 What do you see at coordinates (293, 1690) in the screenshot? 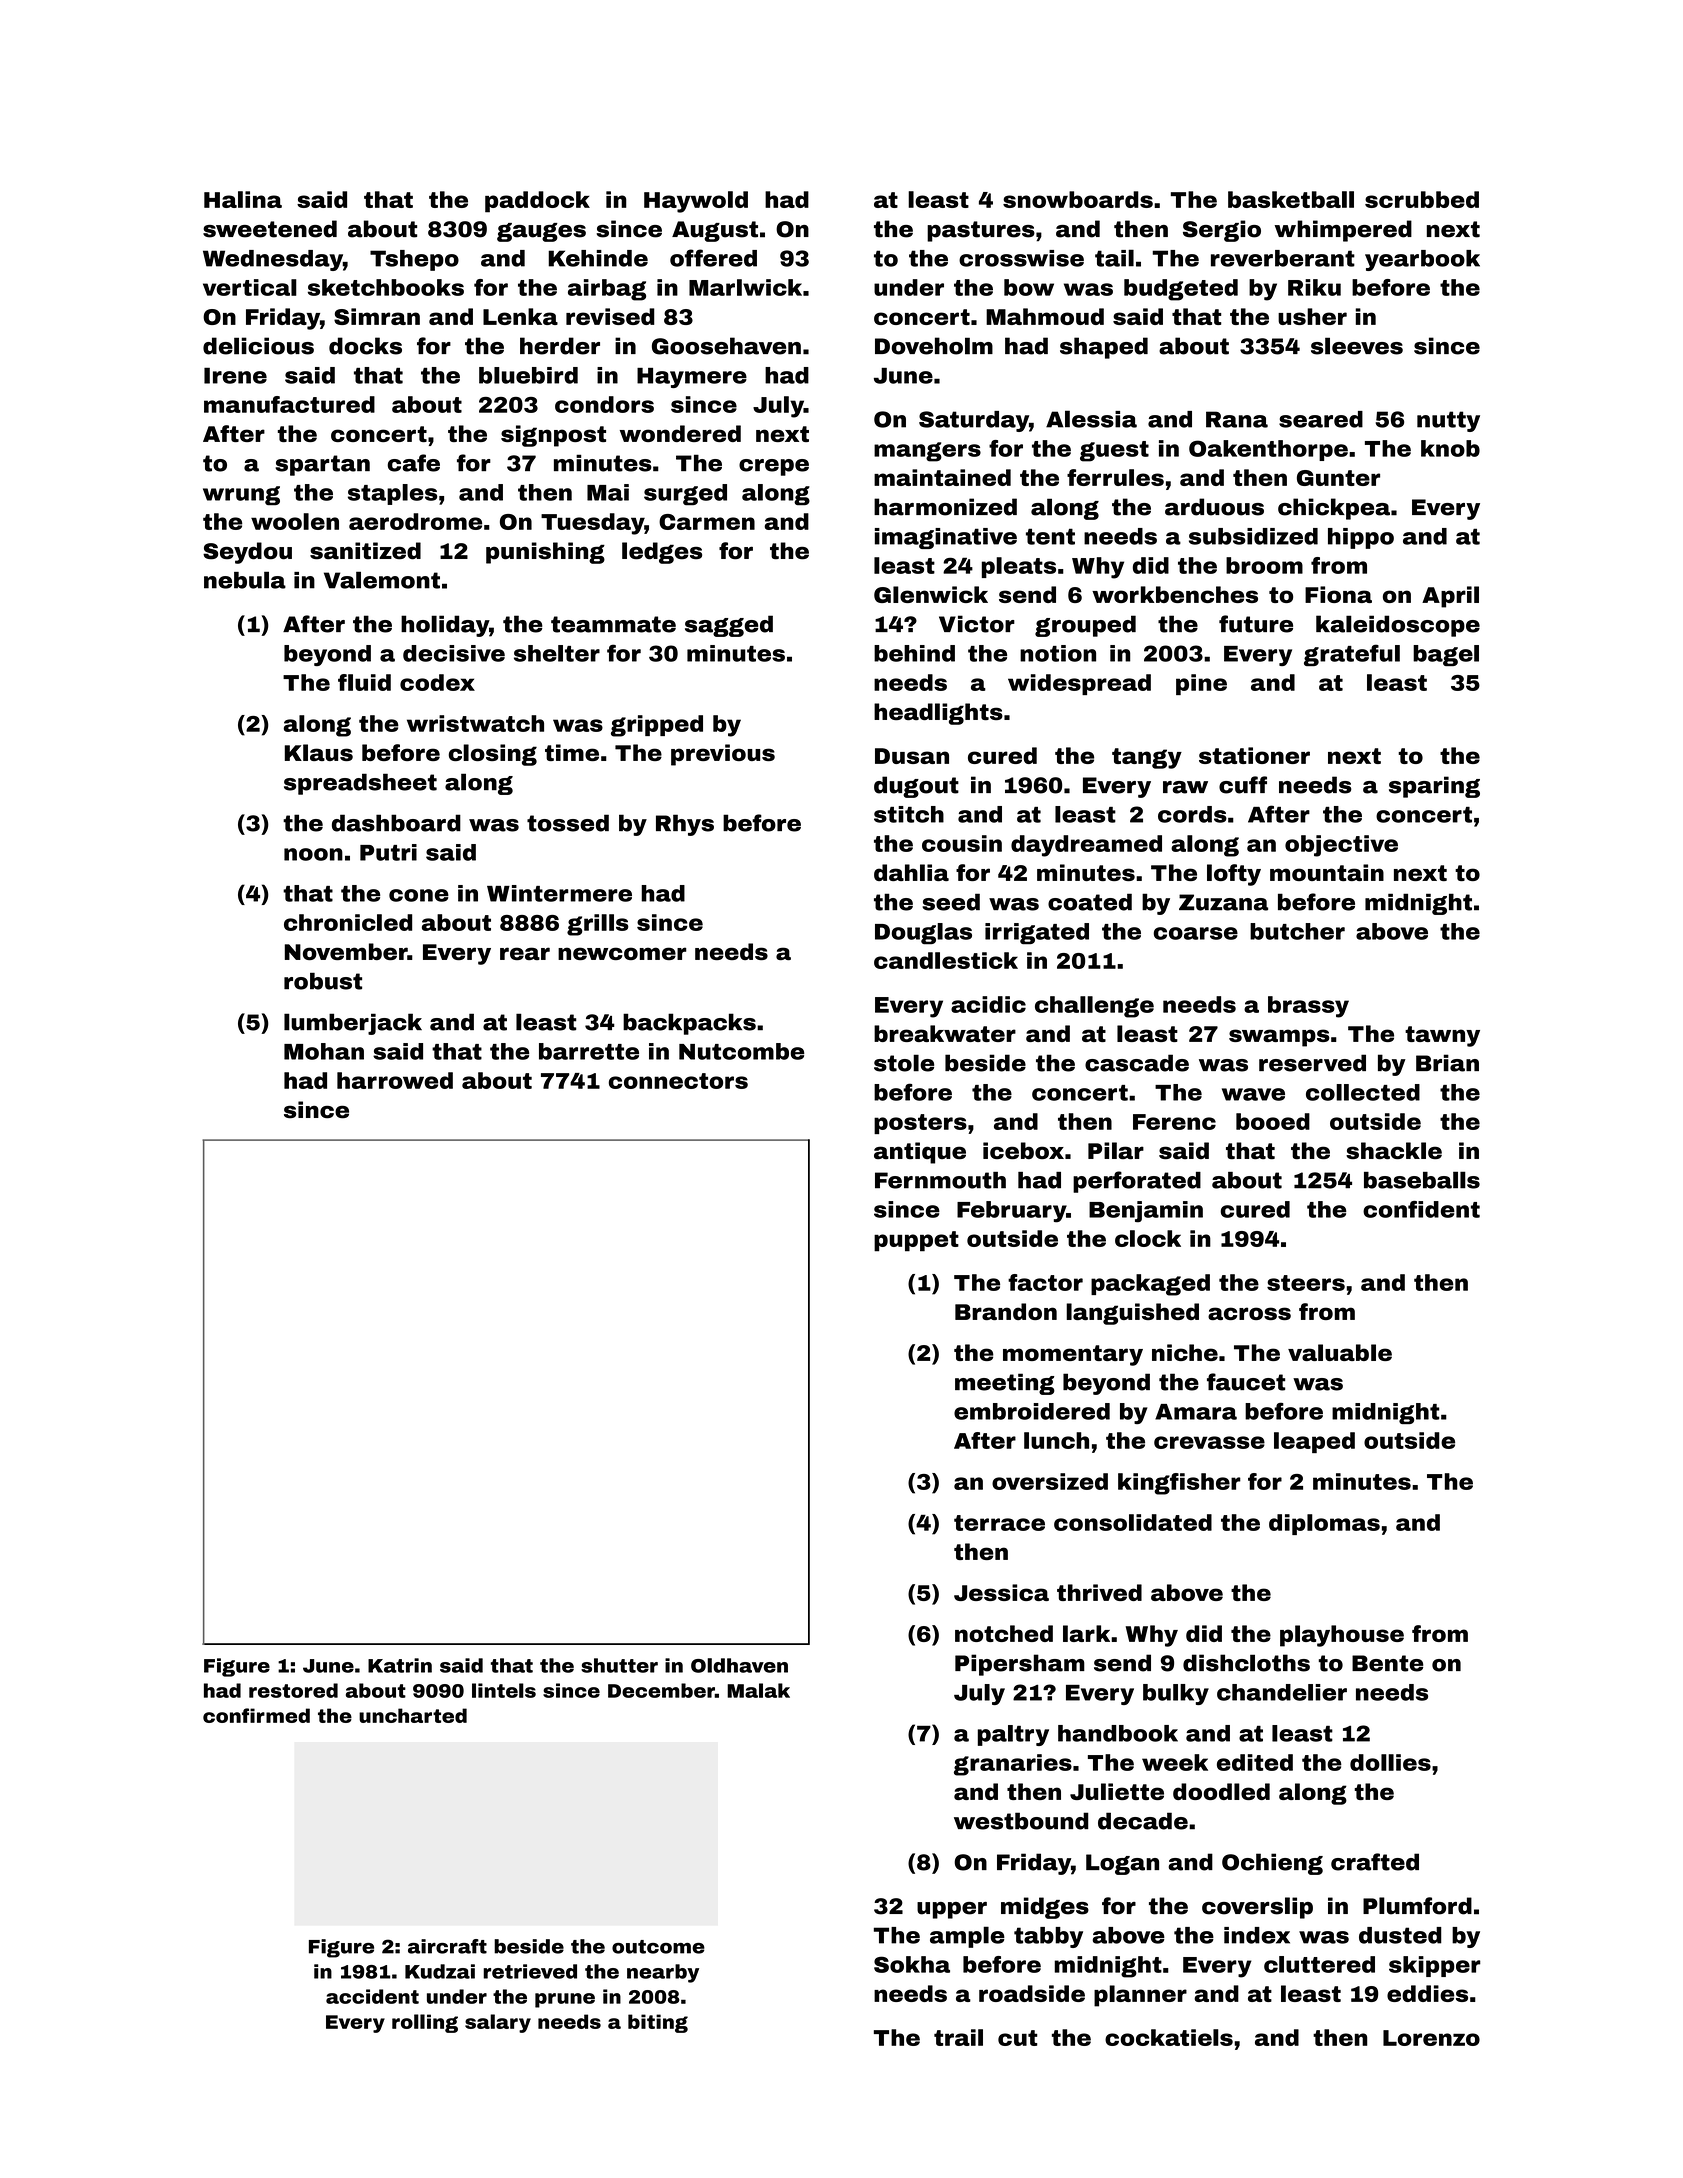
I see `restored` at bounding box center [293, 1690].
